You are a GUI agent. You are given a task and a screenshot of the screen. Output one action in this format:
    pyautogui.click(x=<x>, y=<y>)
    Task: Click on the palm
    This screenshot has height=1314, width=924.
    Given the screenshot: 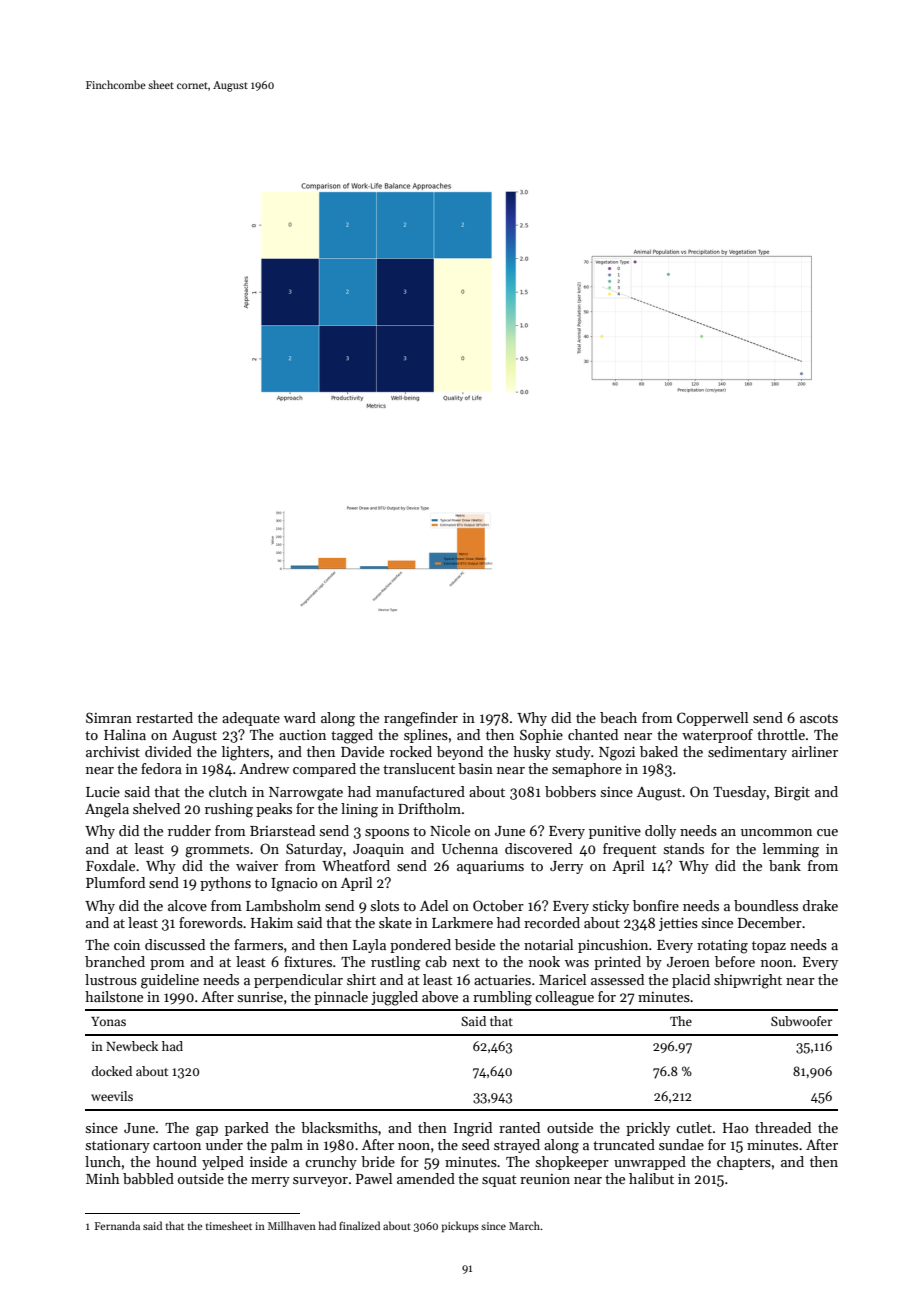 What is the action you would take?
    pyautogui.click(x=287, y=1146)
